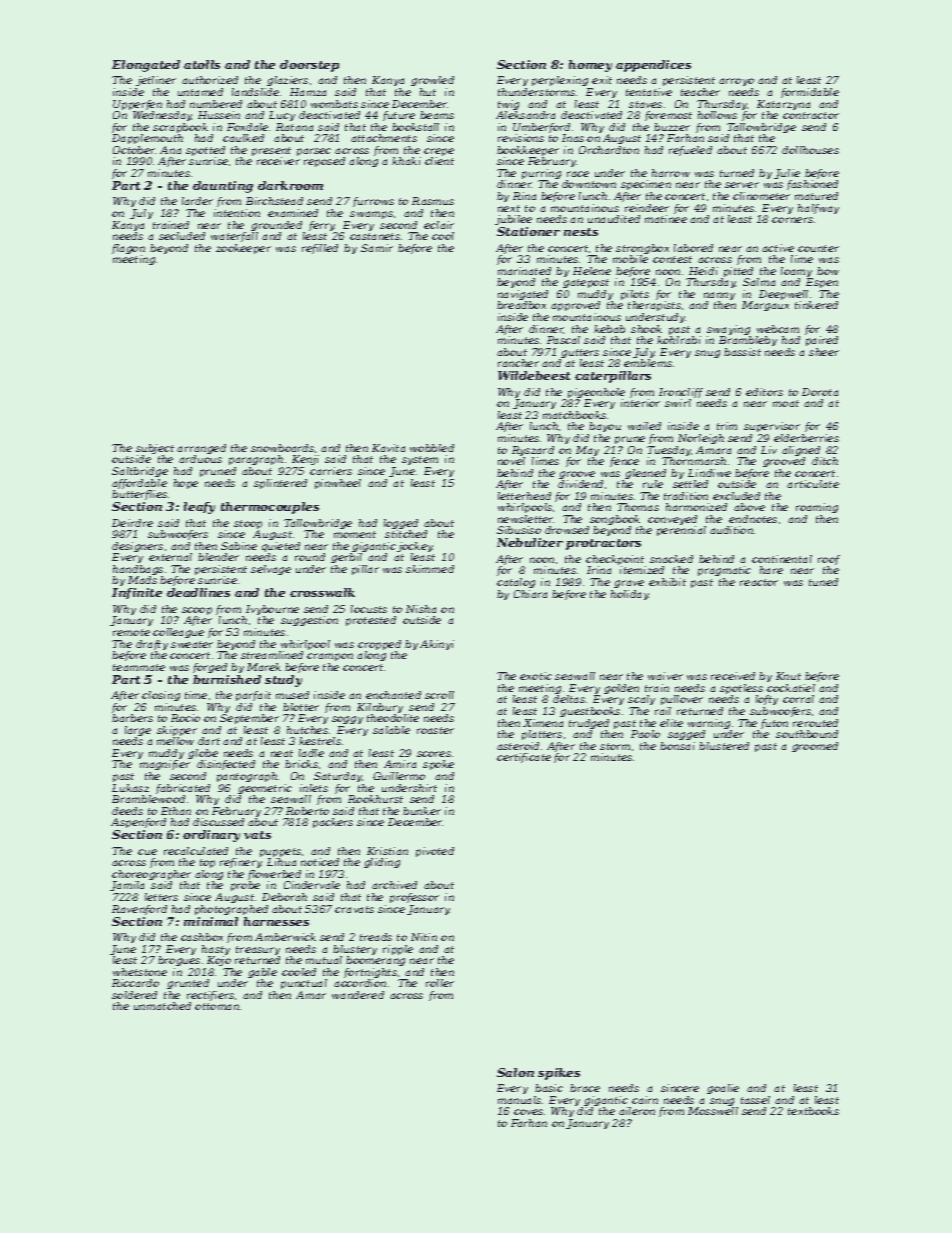 This document has width=952, height=1233. I want to click on sheer, so click(824, 352).
